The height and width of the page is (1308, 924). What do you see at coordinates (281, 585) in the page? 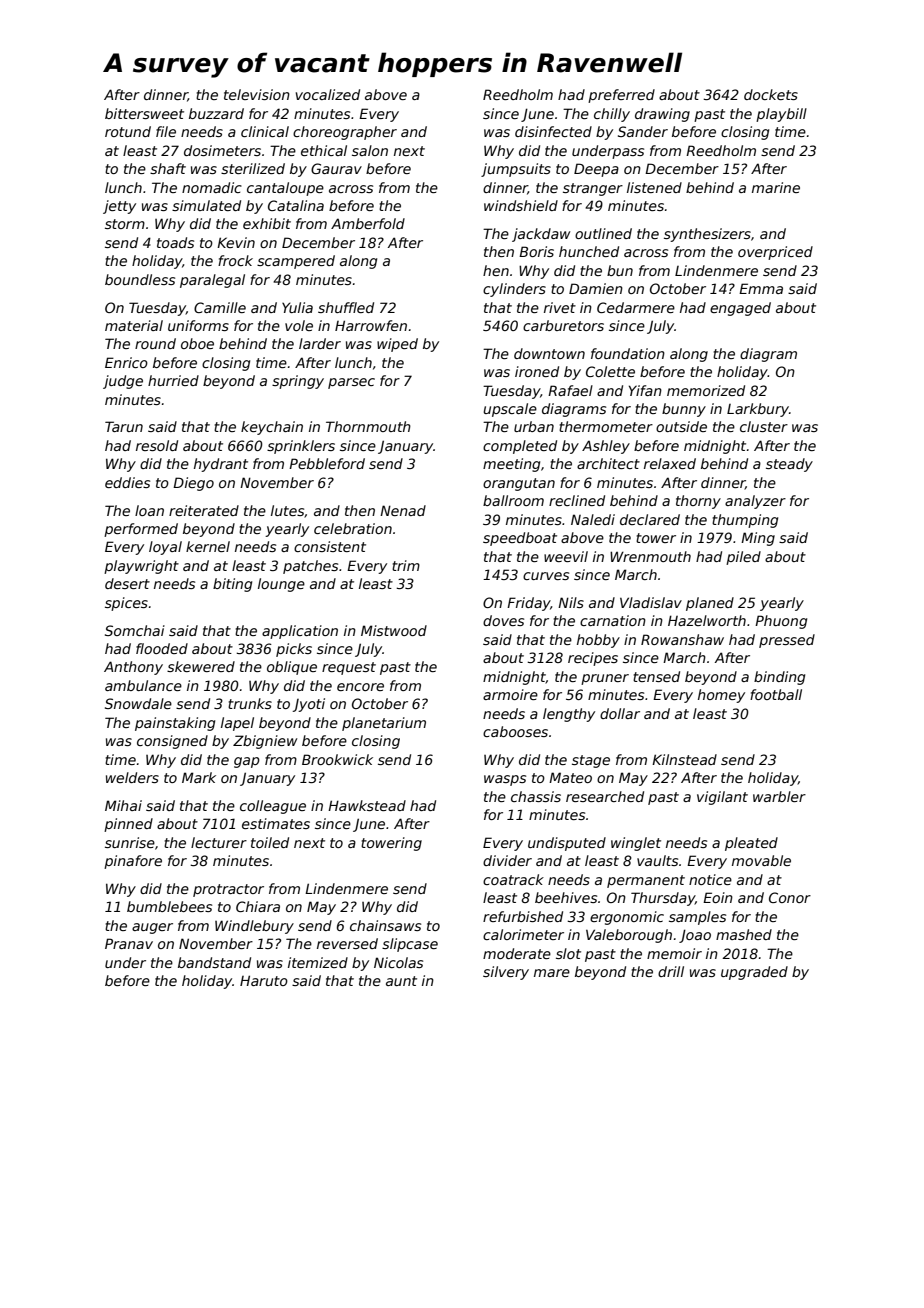
I see `lounge` at bounding box center [281, 585].
